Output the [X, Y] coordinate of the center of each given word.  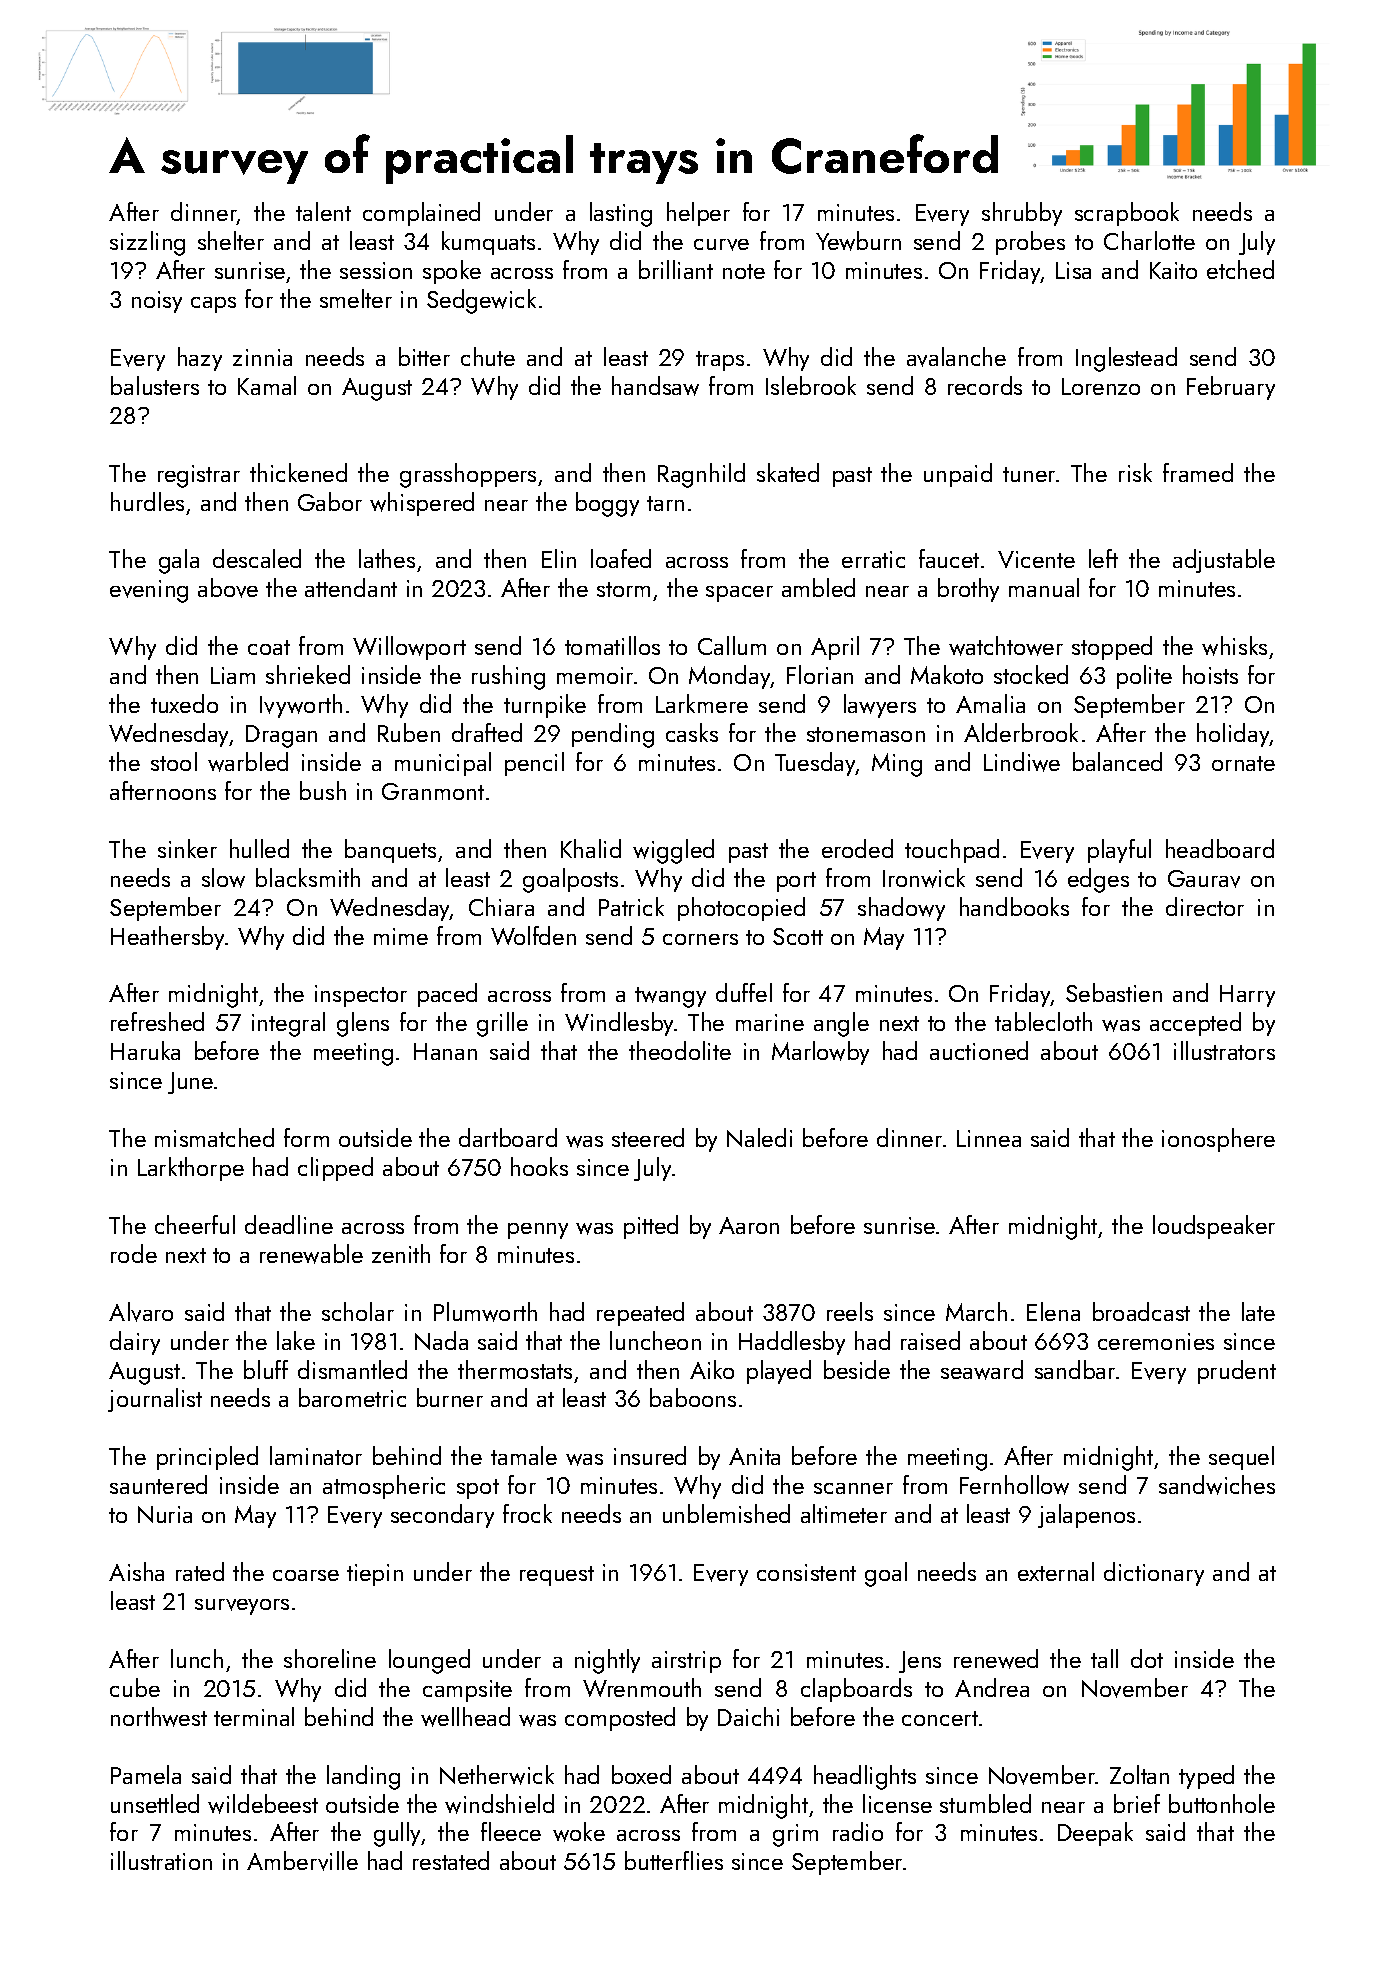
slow [223, 878]
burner [450, 1397]
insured [650, 1455]
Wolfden [533, 935]
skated [788, 472]
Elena [1053, 1311]
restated [451, 1860]
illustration [161, 1860]
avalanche [956, 357]
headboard [1220, 848]
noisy [157, 302]
